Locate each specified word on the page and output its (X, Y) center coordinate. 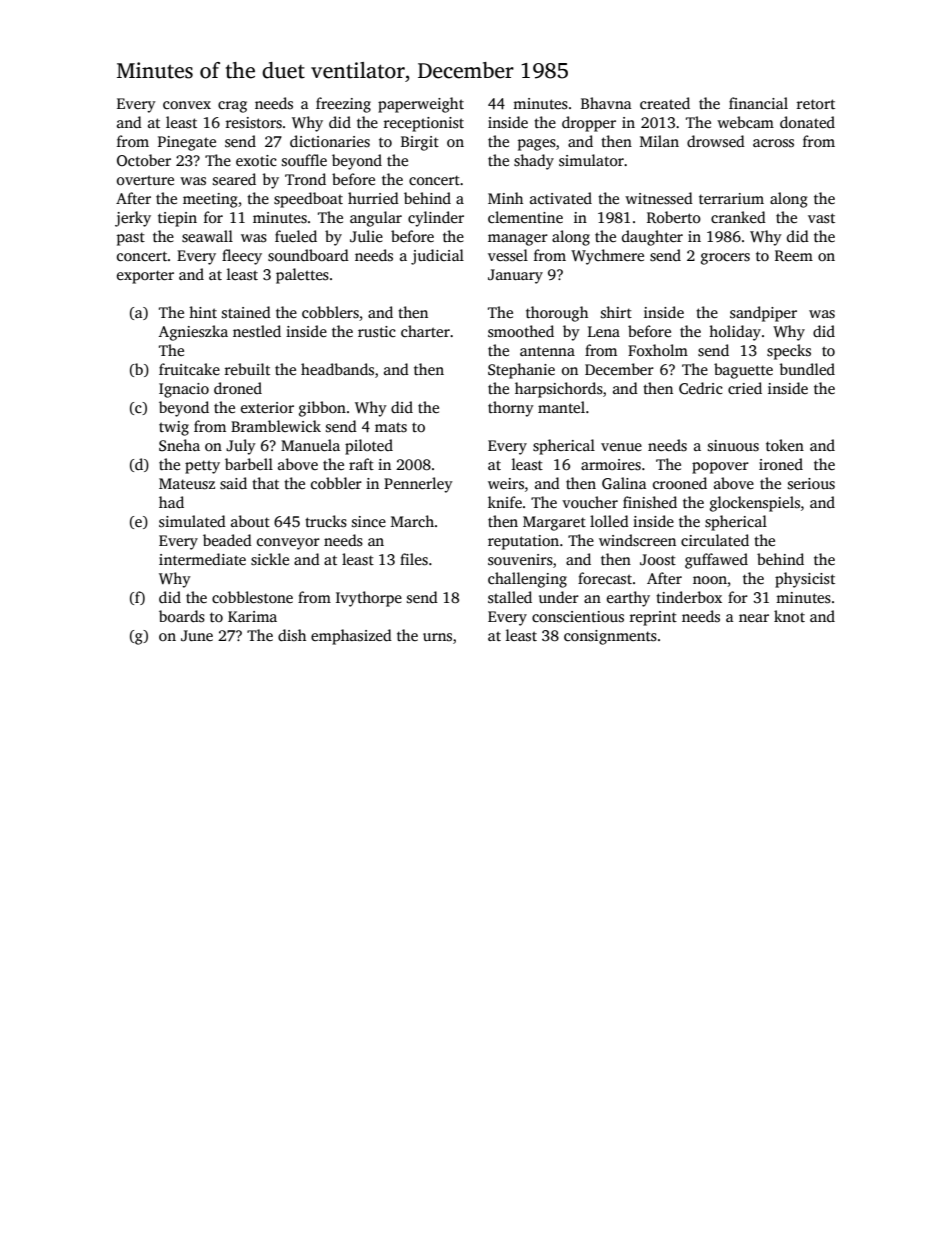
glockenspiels (755, 504)
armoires (611, 465)
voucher (590, 502)
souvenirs (520, 560)
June (197, 635)
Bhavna (606, 103)
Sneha (179, 445)
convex (187, 105)
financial (758, 103)
